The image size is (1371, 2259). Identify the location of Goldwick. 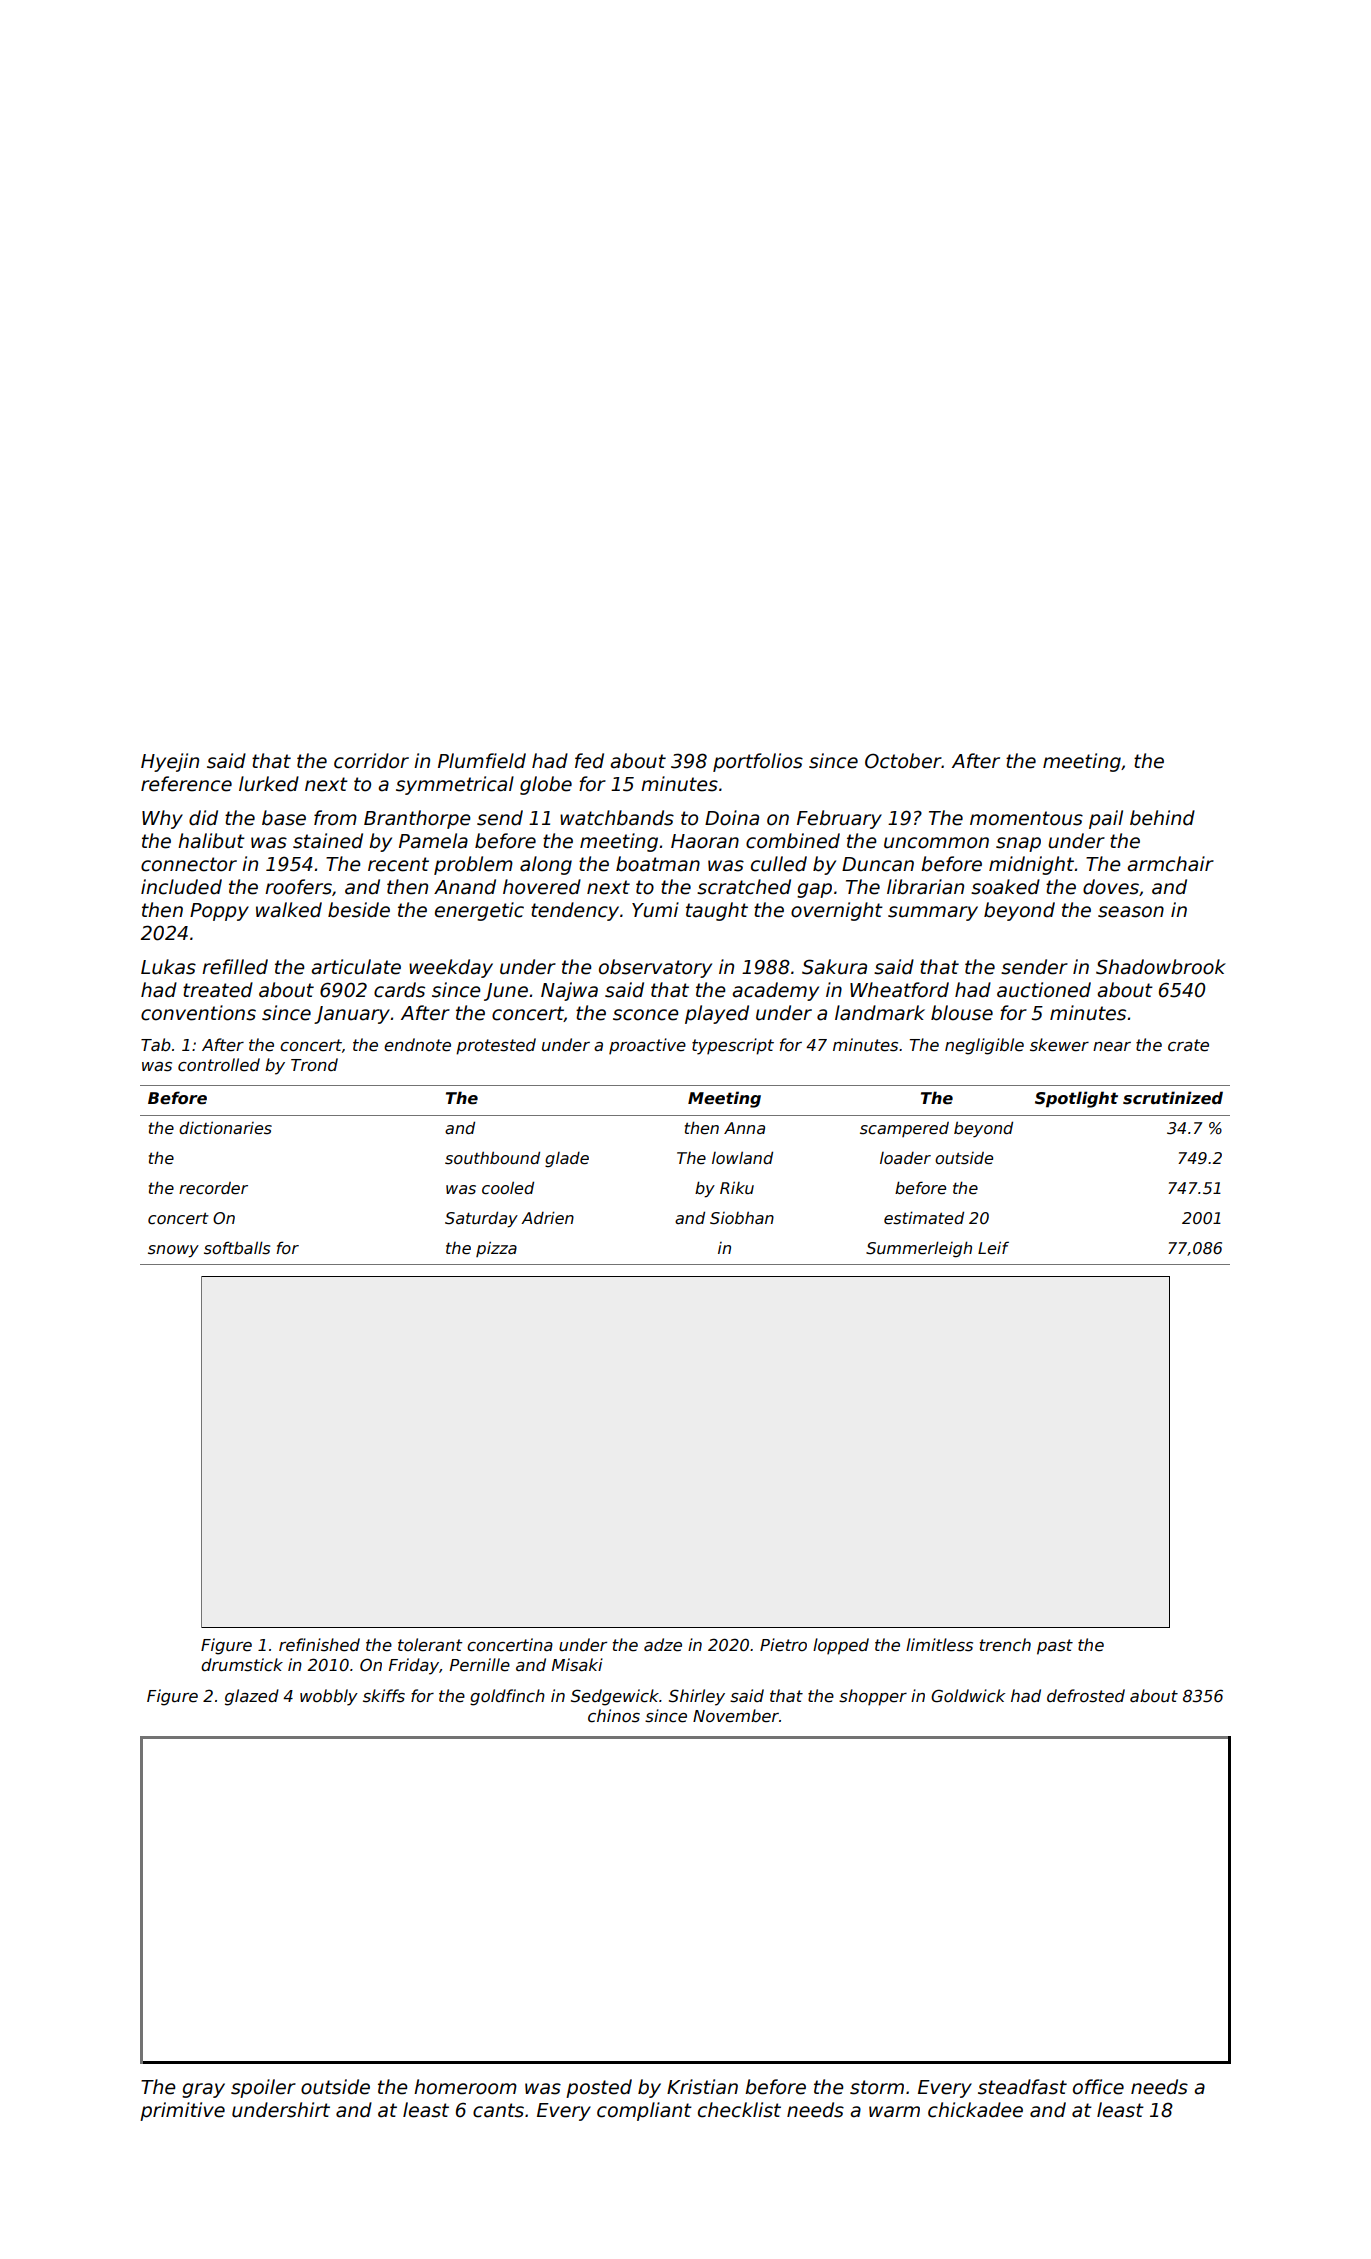
(968, 1696).
